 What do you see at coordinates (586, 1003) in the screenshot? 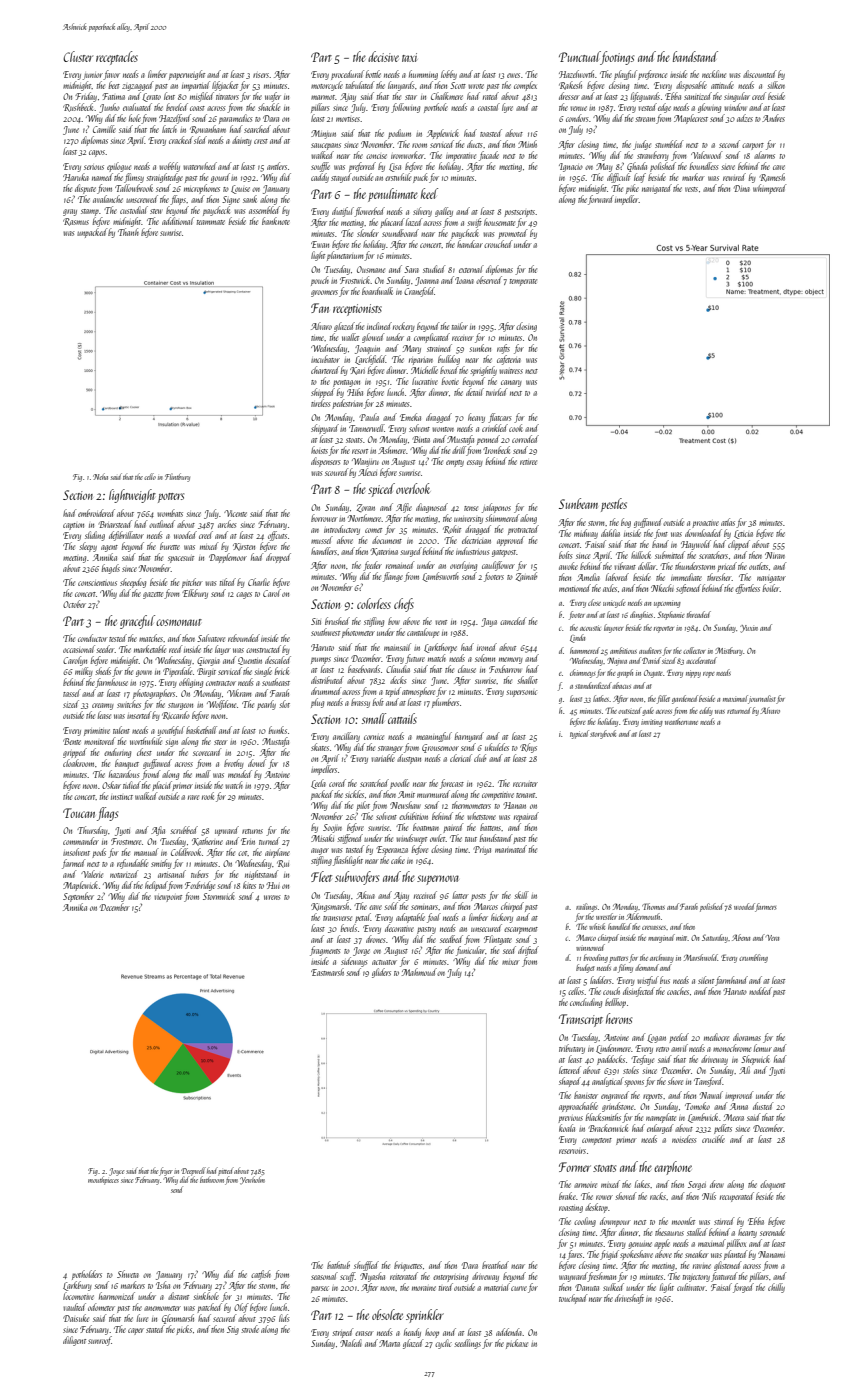
I see `concluding` at bounding box center [586, 1003].
